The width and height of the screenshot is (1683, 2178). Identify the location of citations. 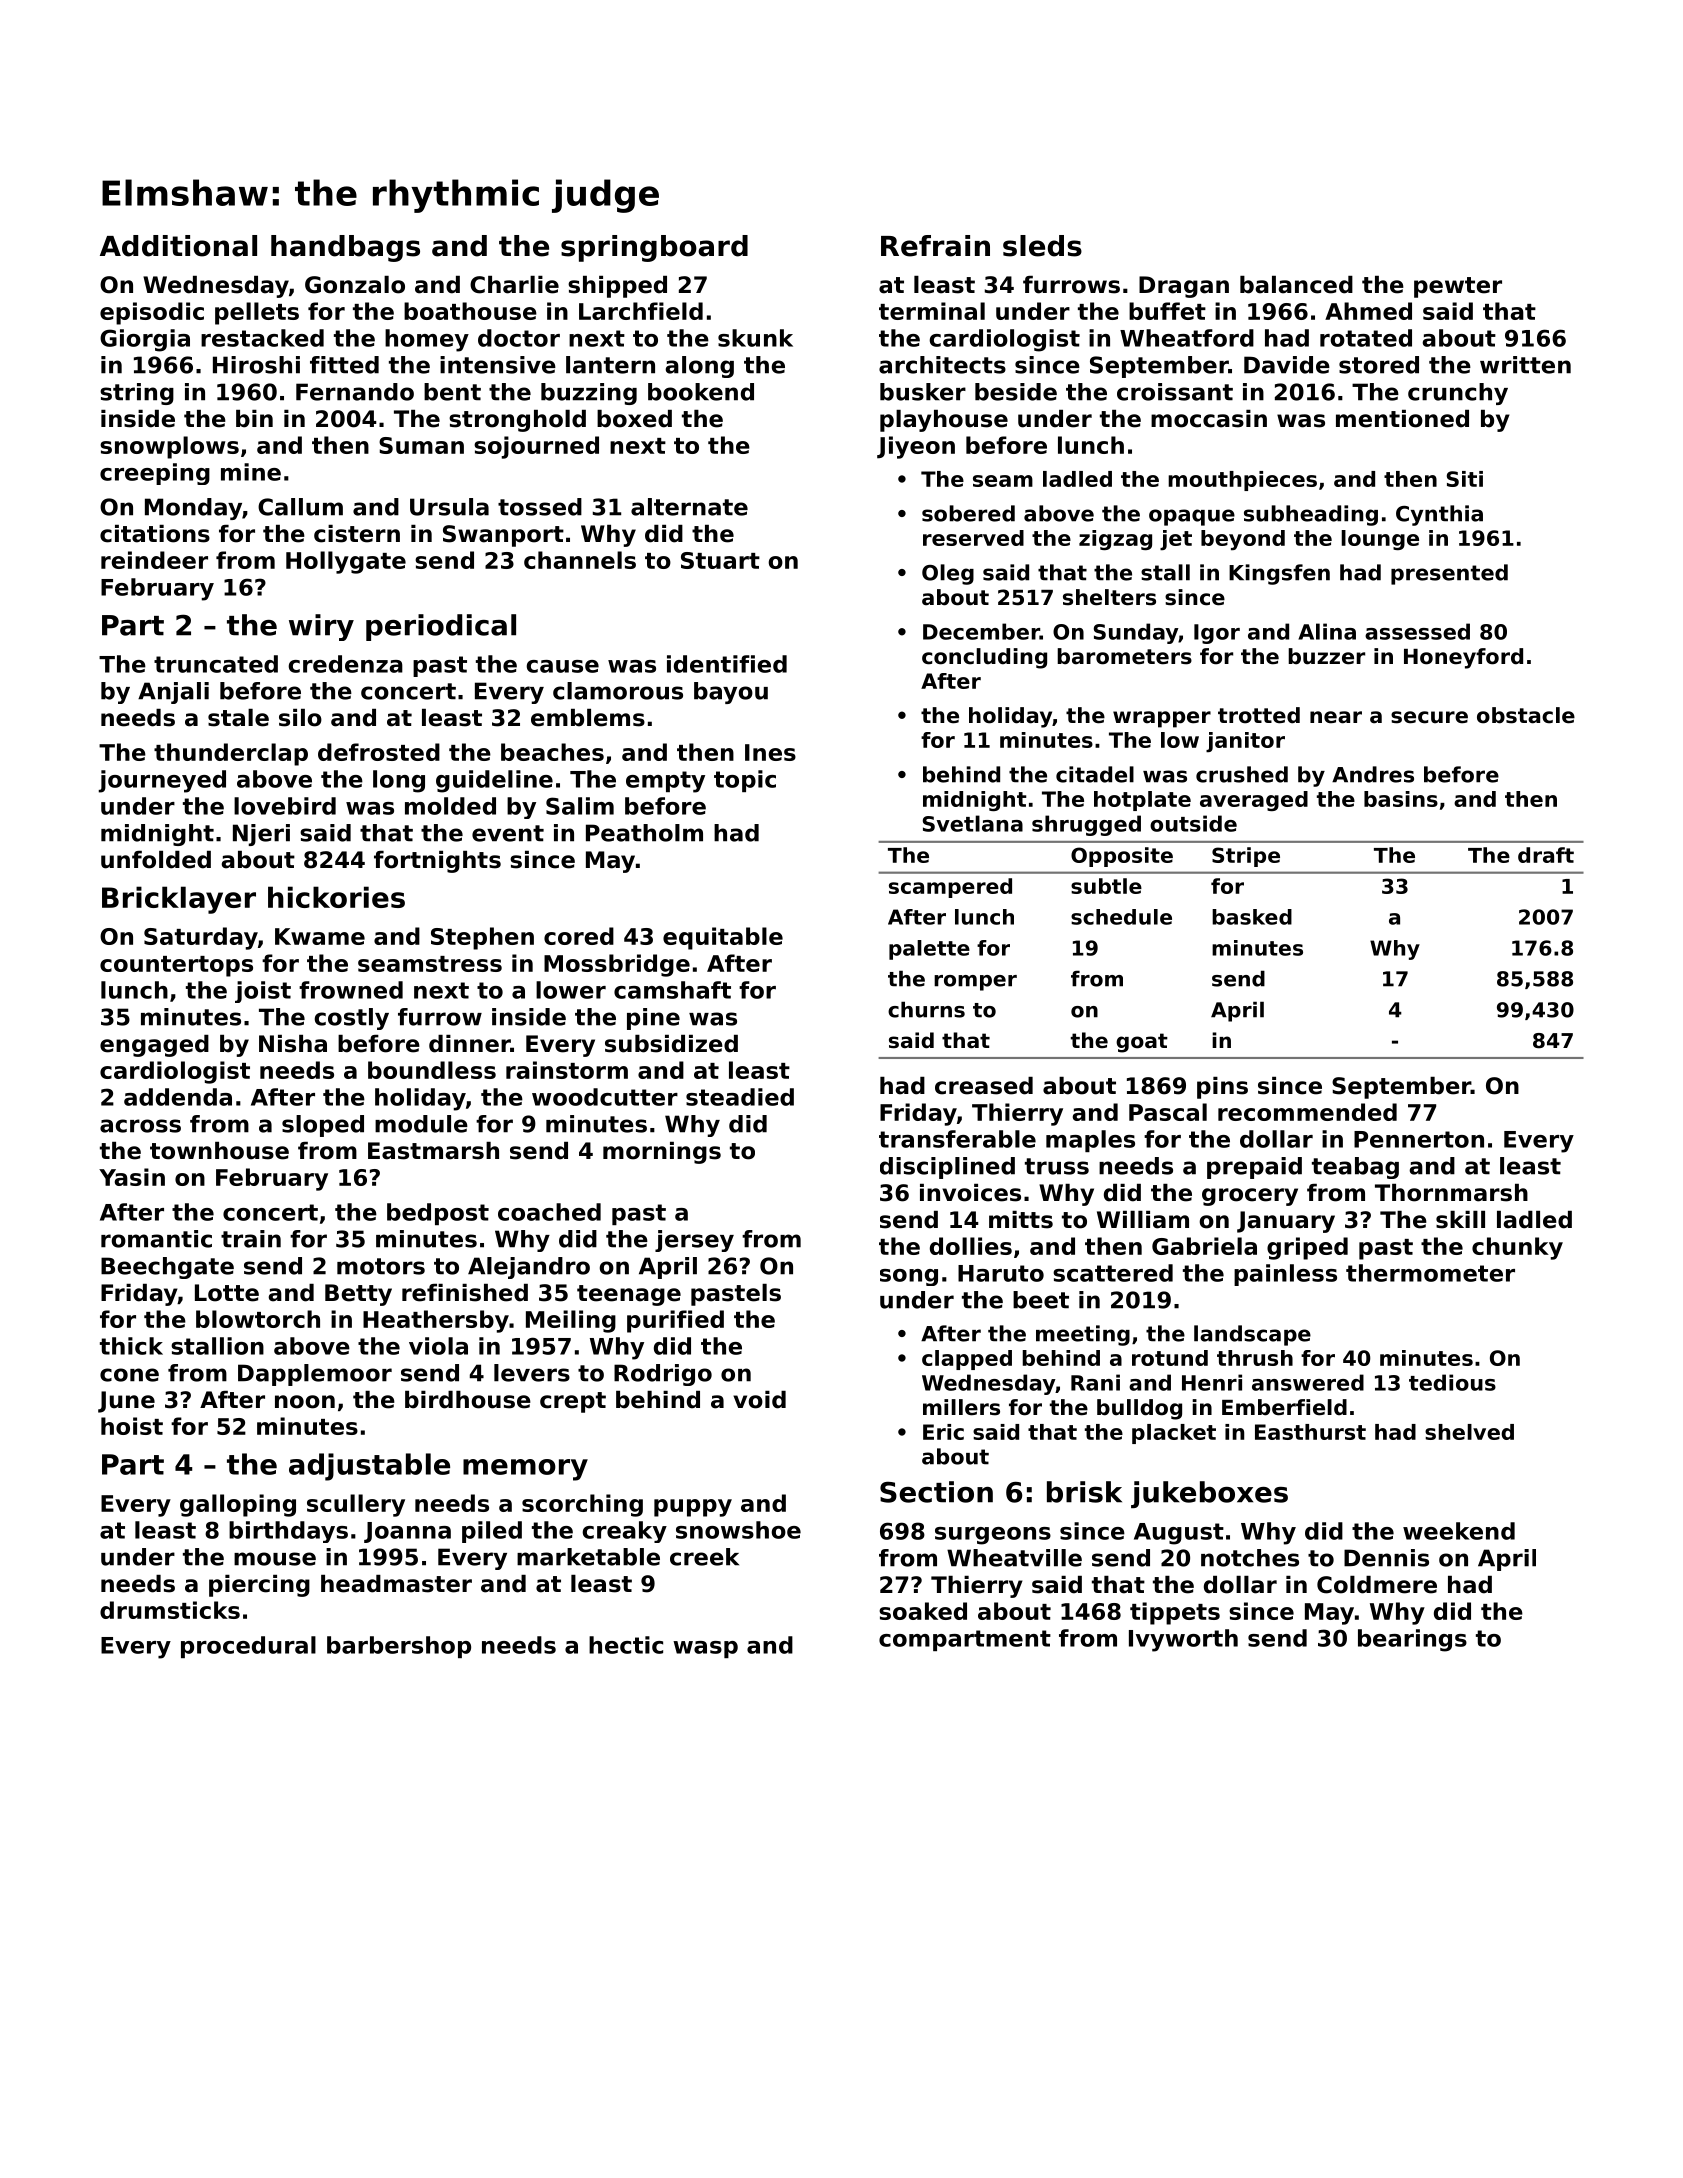
(155, 534).
